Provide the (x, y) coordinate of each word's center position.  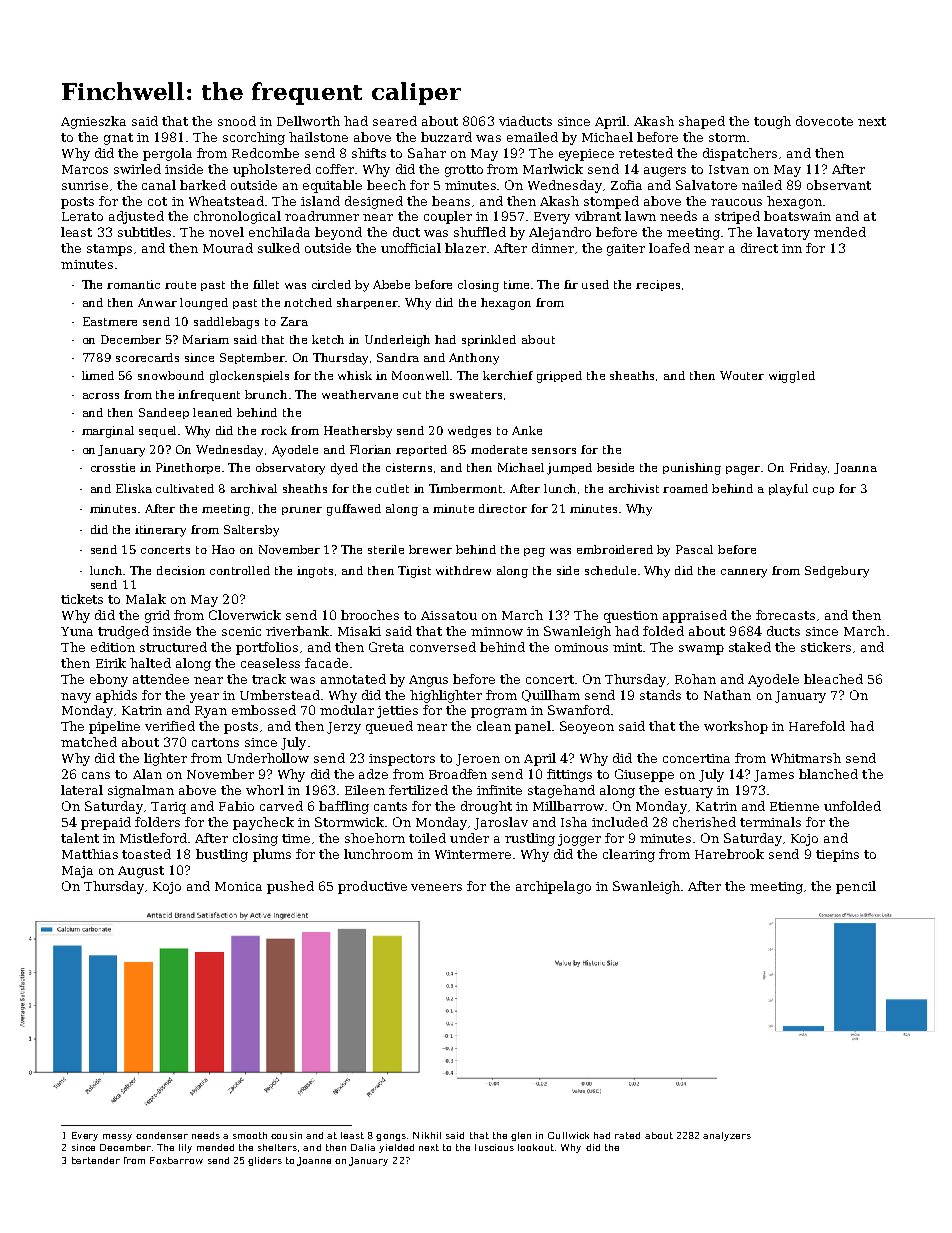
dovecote (824, 121)
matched (89, 742)
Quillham (551, 696)
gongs (391, 1137)
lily (185, 1148)
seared (395, 121)
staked (750, 647)
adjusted (136, 217)
